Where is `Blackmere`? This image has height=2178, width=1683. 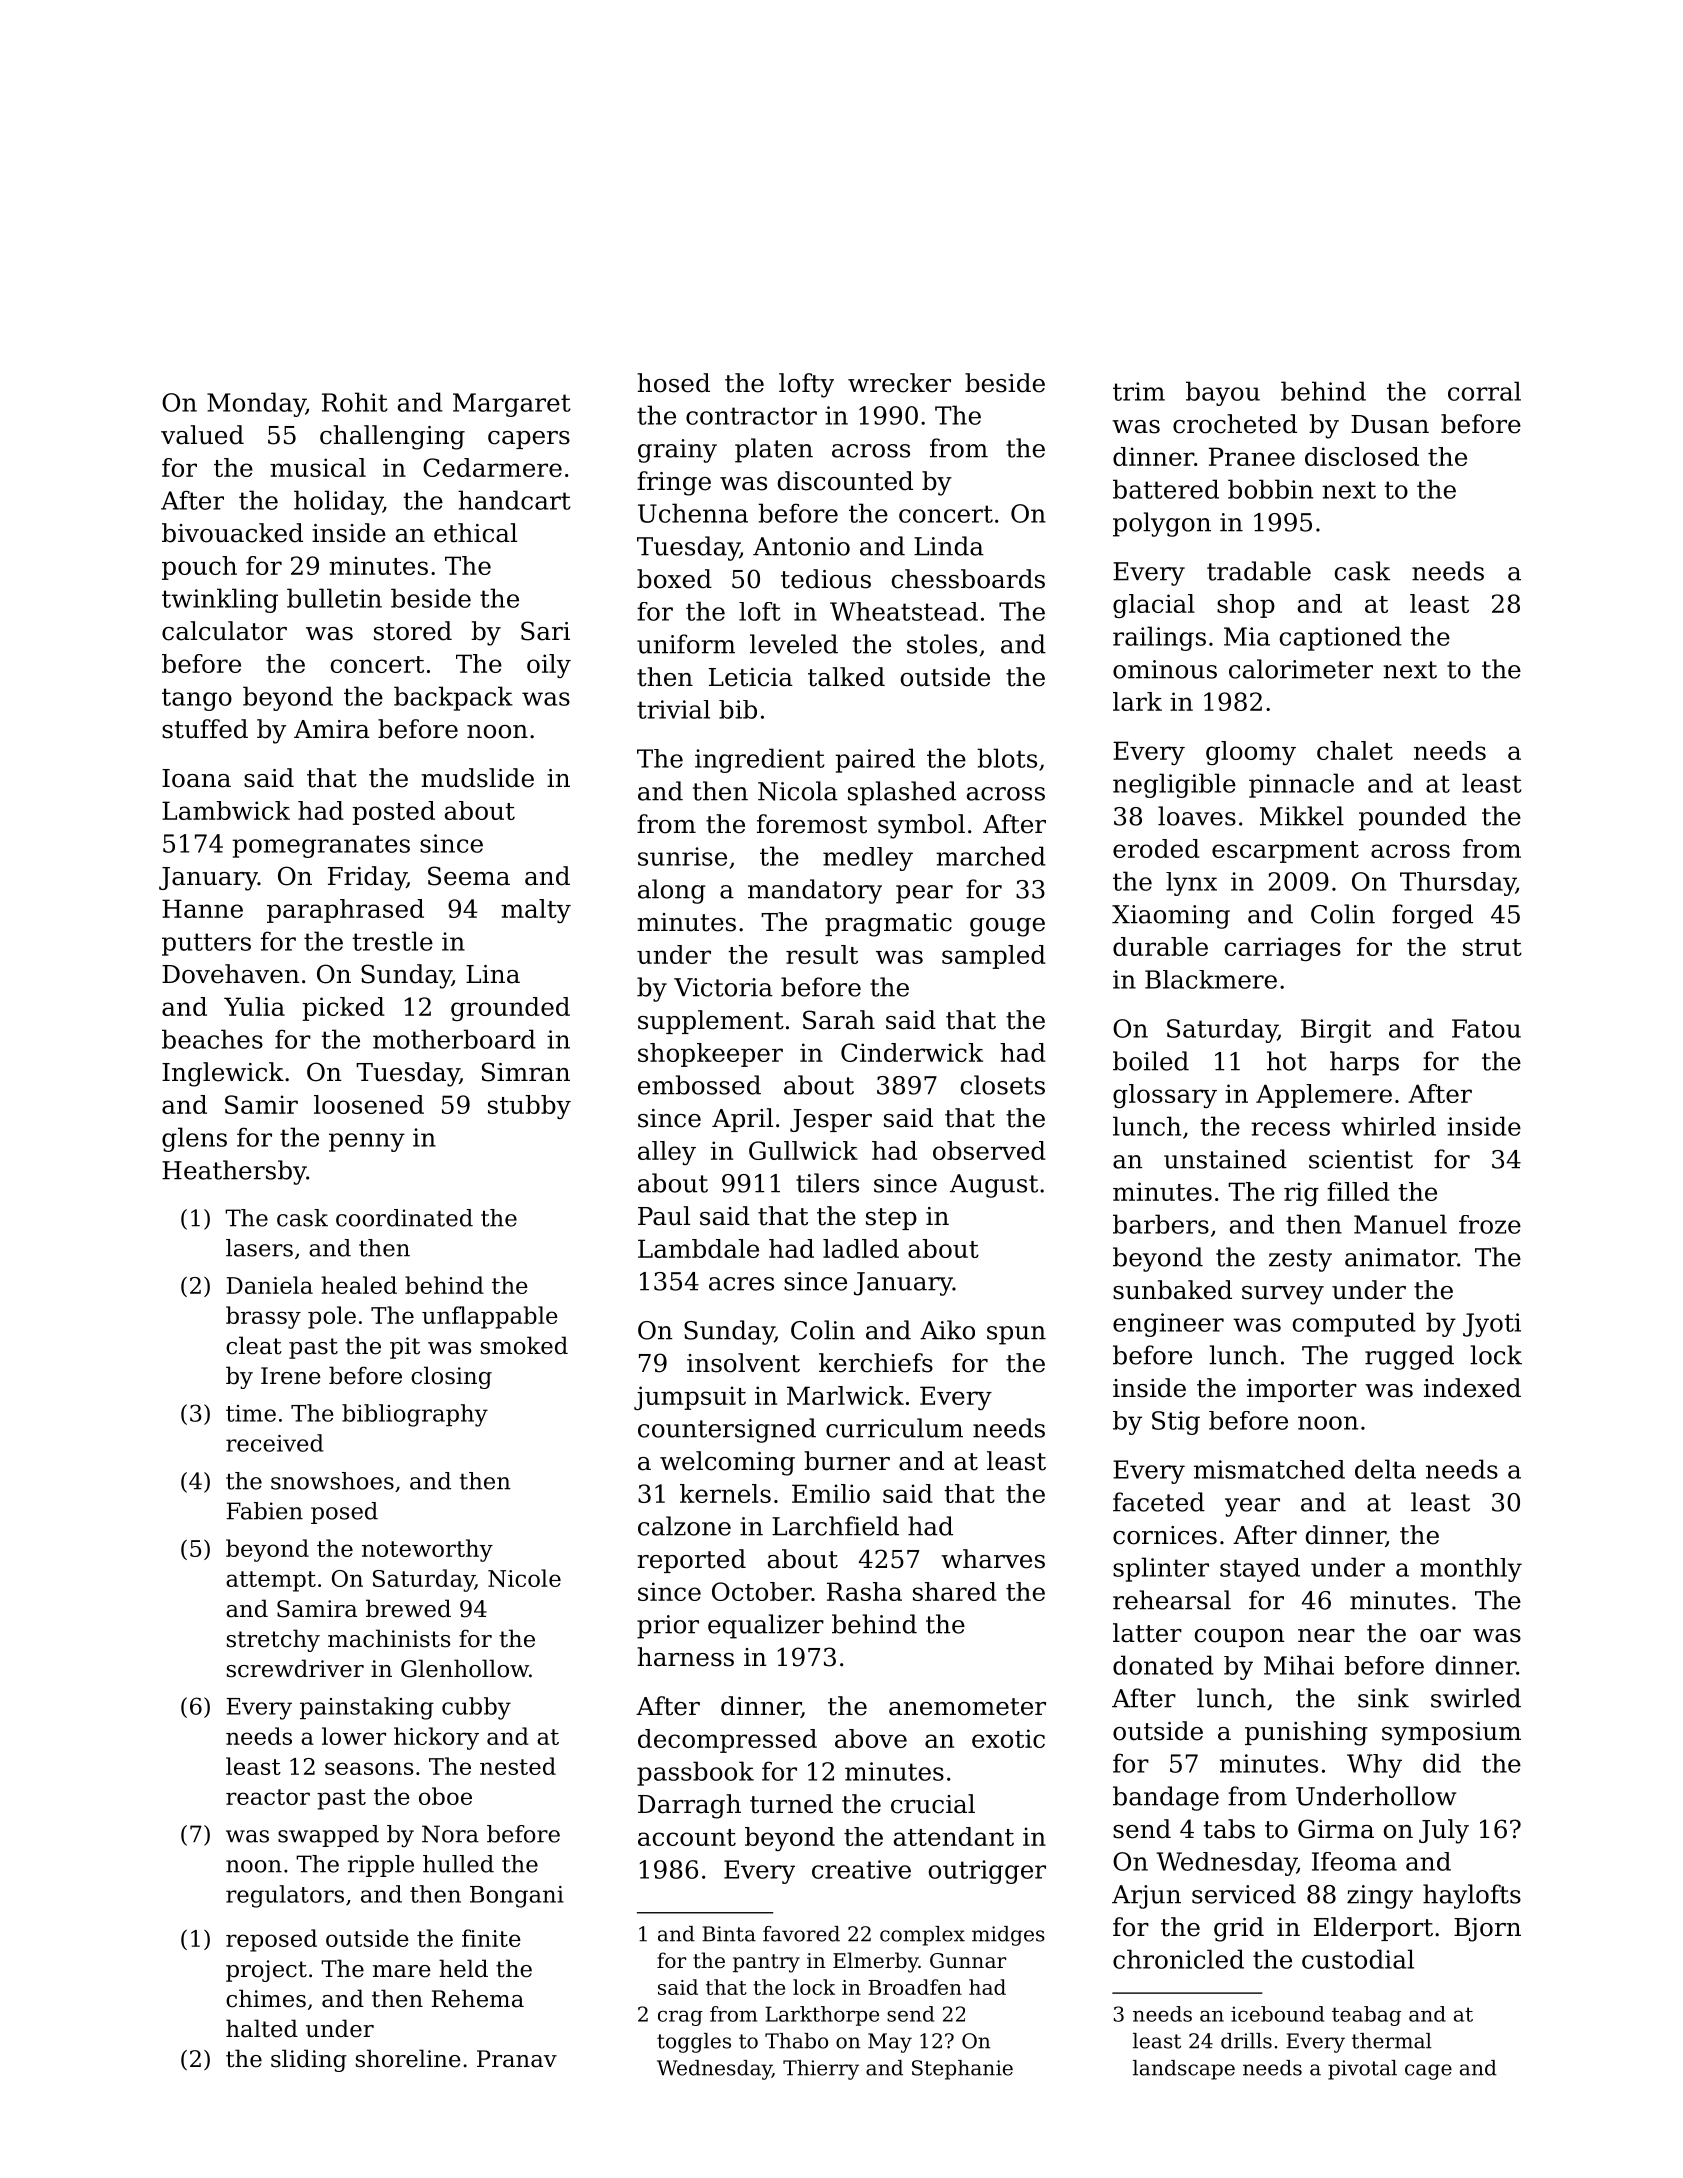
Blackmere is located at coordinates (1211, 979).
